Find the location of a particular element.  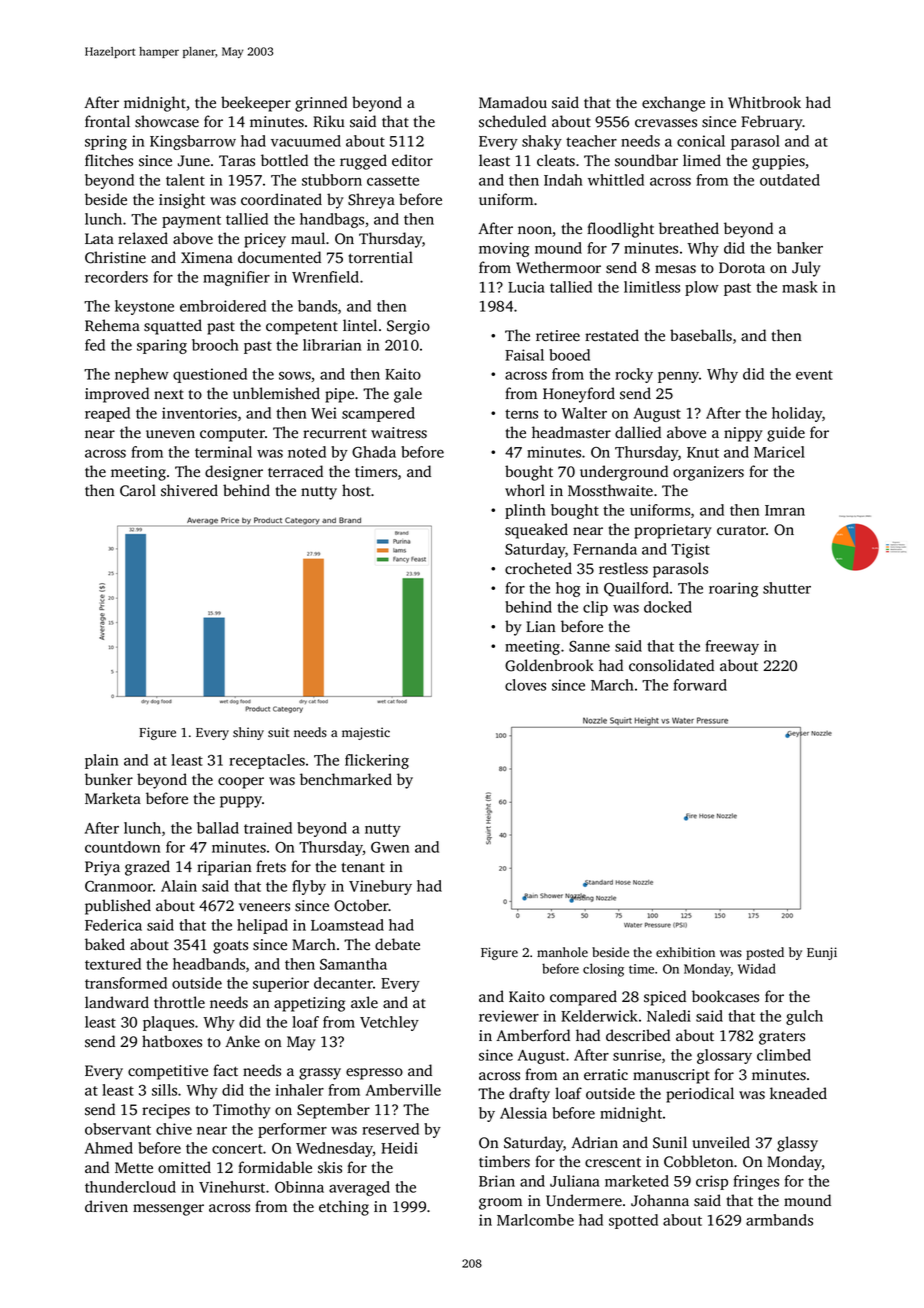

shiny is located at coordinates (248, 733).
